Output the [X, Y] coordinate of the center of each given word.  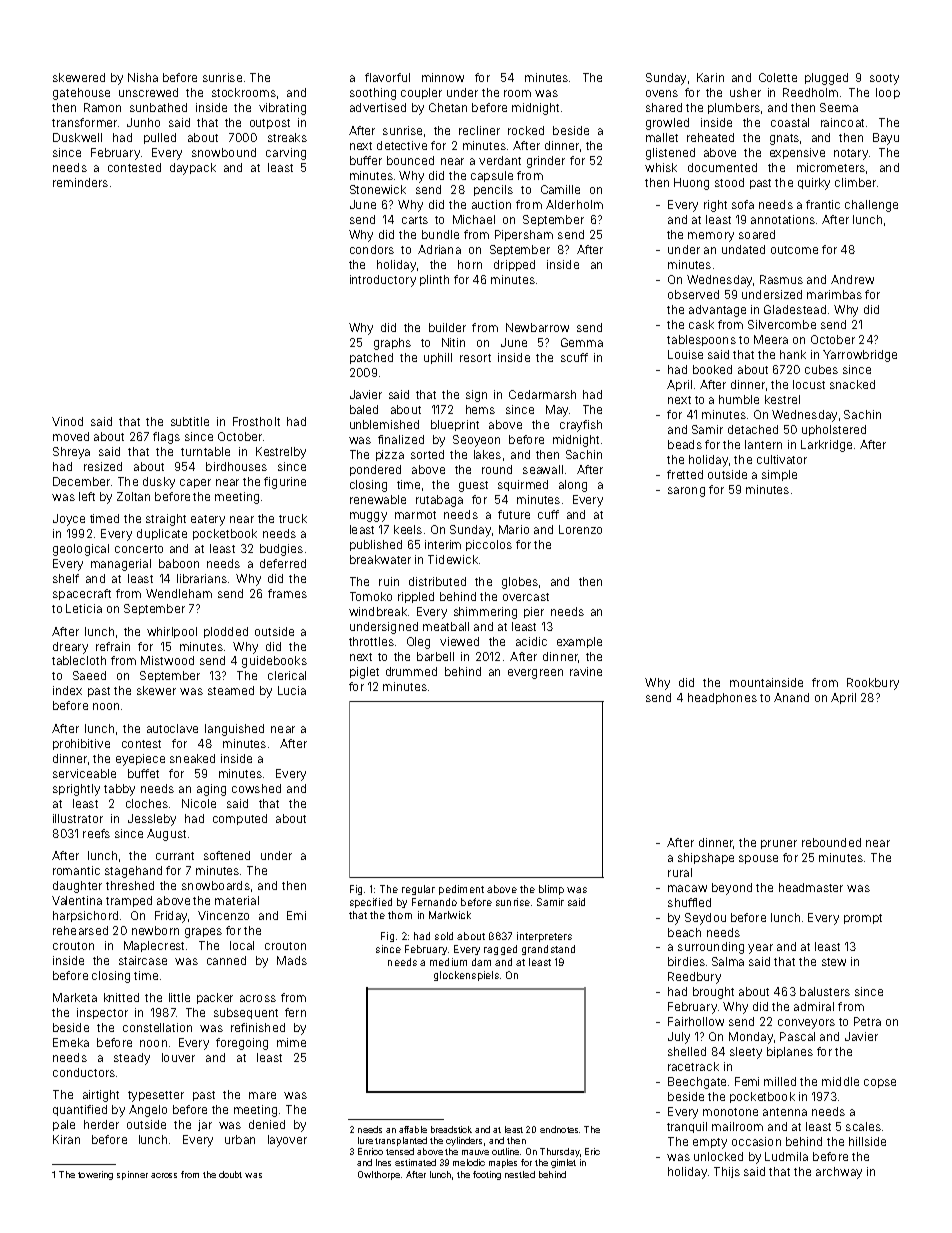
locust [809, 384]
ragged [500, 950]
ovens [662, 93]
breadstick [451, 1129]
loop [888, 93]
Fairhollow [696, 1021]
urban [240, 1139]
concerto [139, 549]
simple [779, 475]
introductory [383, 281]
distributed [437, 581]
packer [215, 998]
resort [475, 358]
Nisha [143, 77]
